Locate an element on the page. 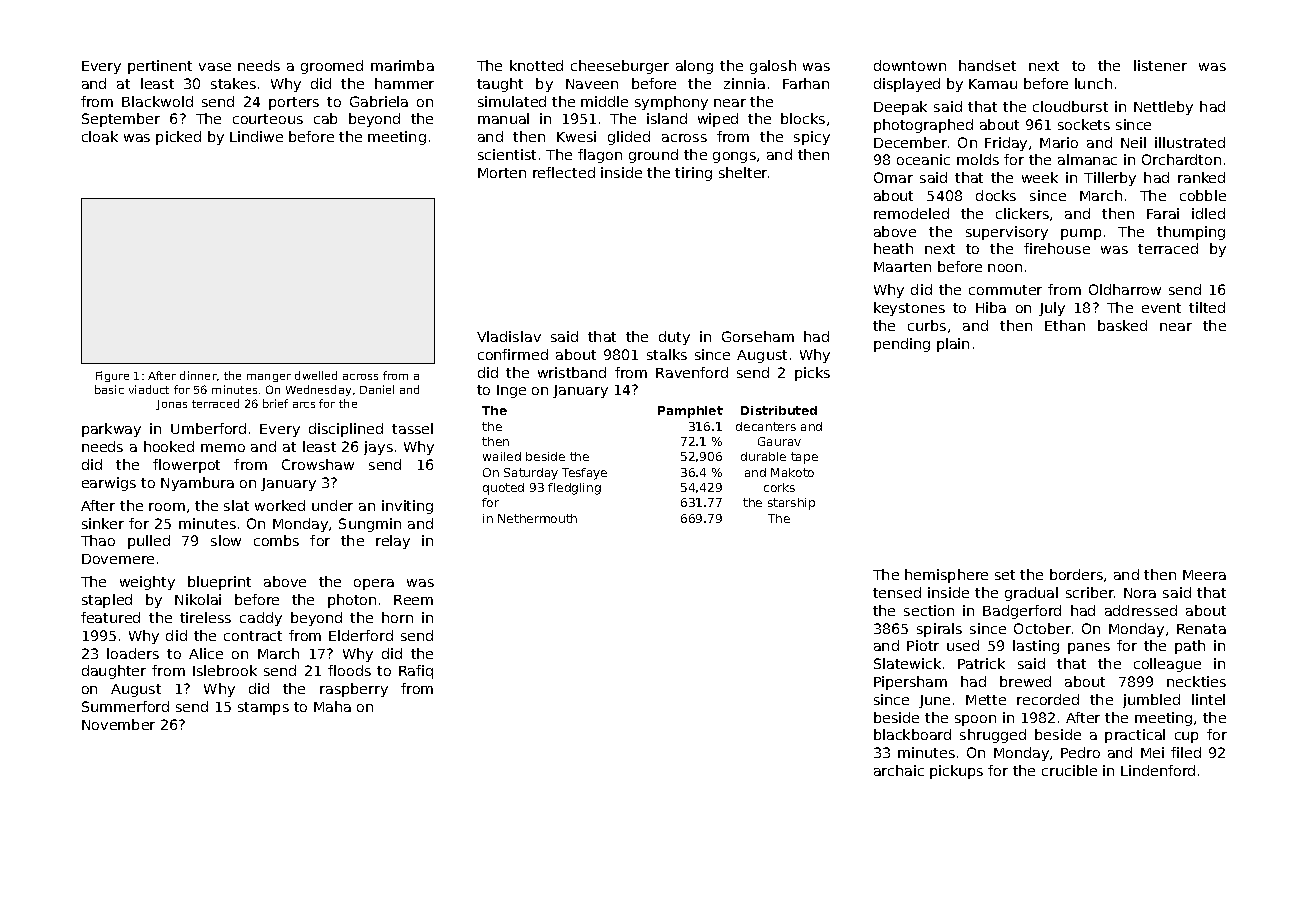 This page has width=1308, height=924. October is located at coordinates (1042, 628).
